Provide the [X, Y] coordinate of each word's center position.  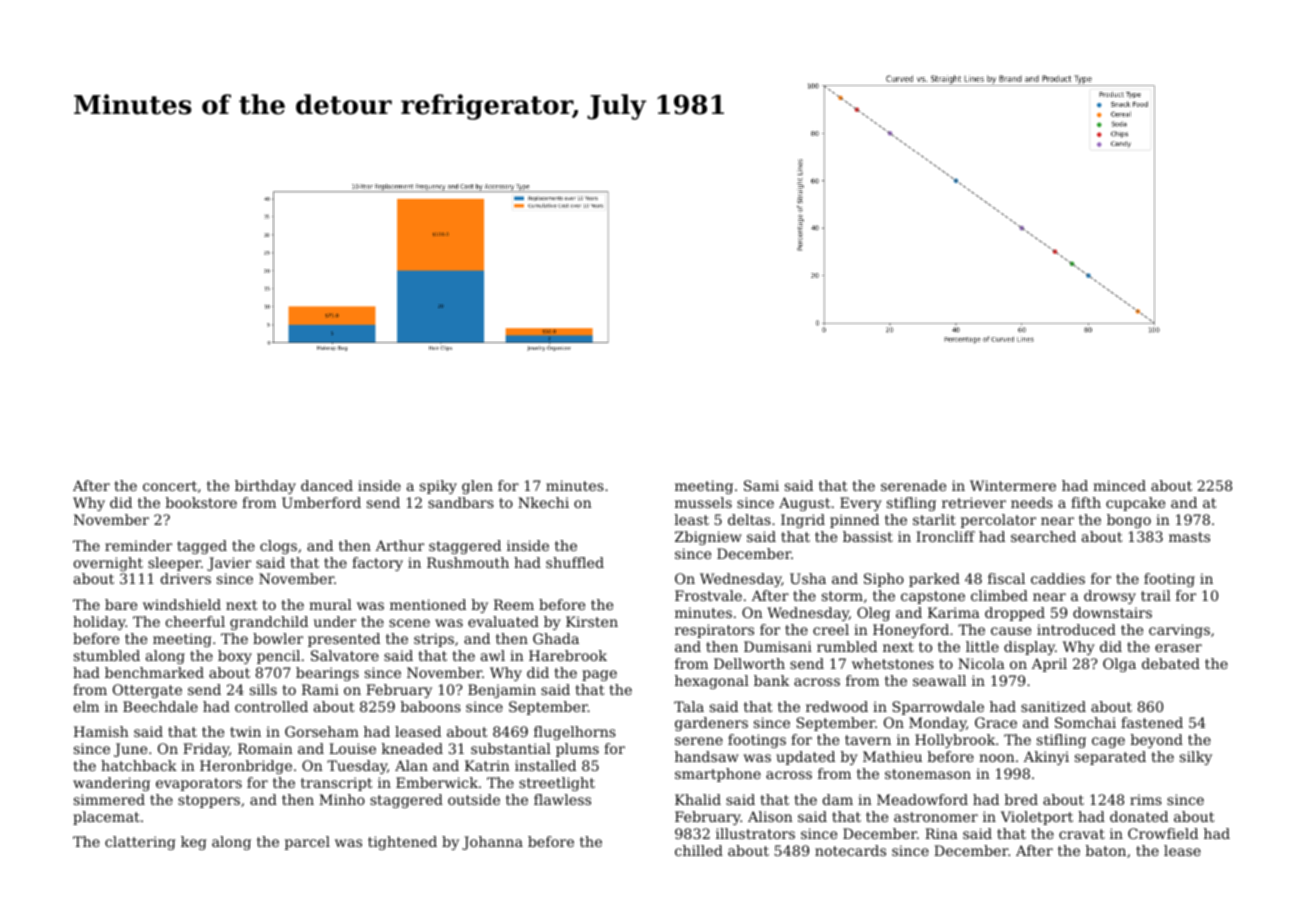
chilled [699, 850]
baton [1106, 850]
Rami [320, 689]
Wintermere [1013, 485]
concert [170, 486]
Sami [761, 485]
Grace [996, 722]
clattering [140, 843]
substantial [511, 748]
